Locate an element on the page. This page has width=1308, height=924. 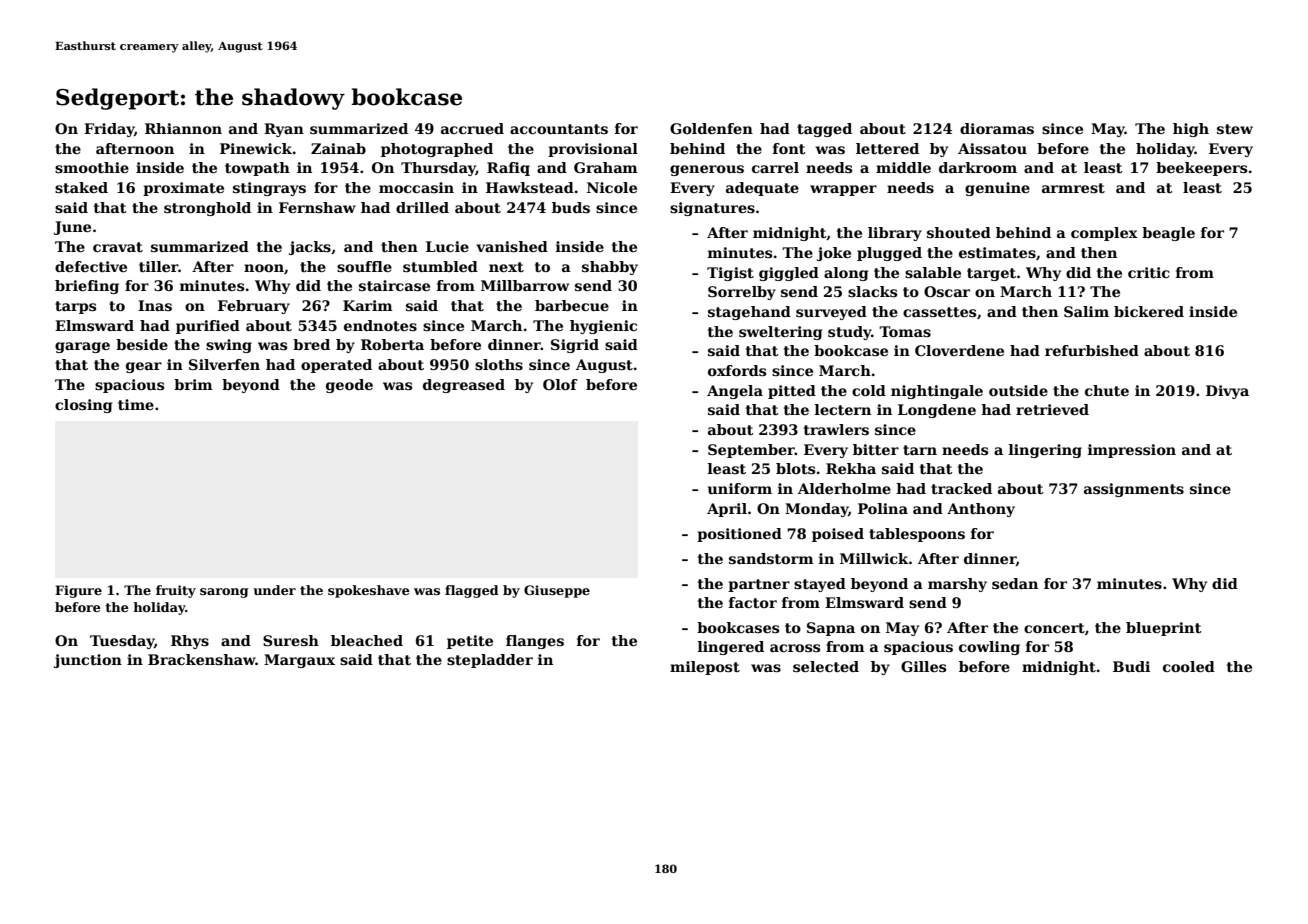
junction is located at coordinates (88, 661).
